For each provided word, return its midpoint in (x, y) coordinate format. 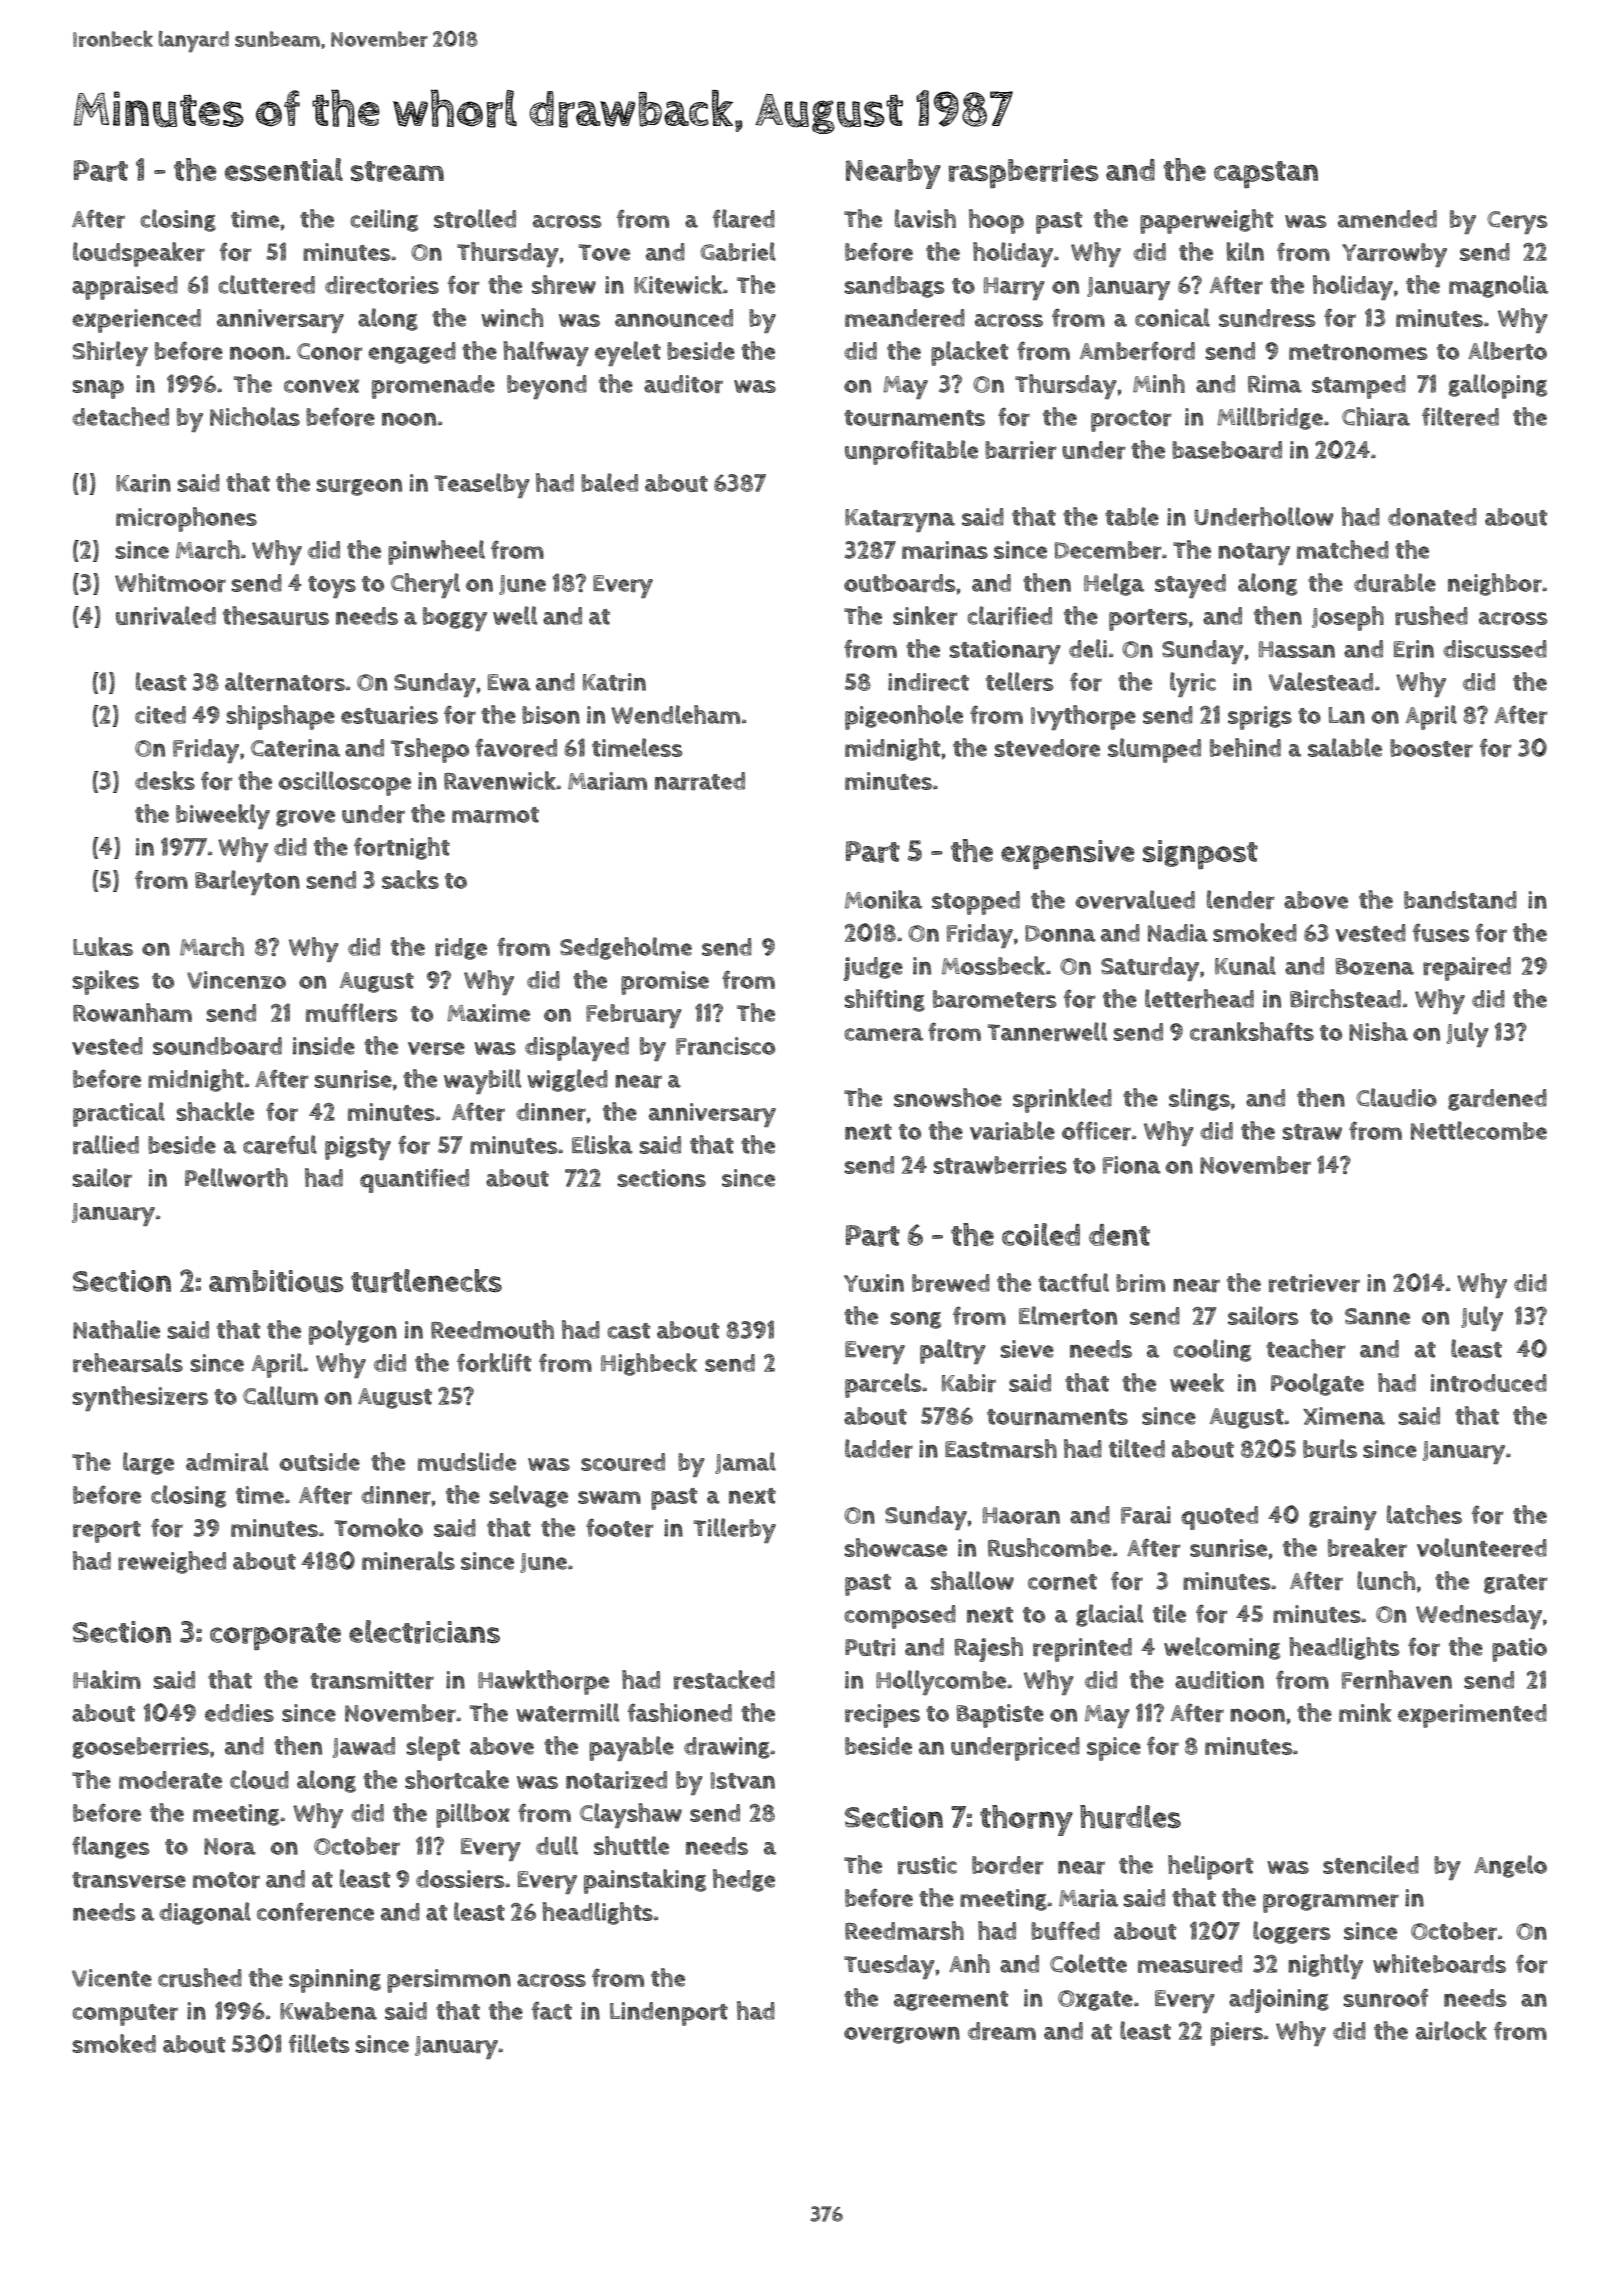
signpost (1200, 855)
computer (125, 2015)
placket (969, 353)
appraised (125, 288)
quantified (414, 1180)
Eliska (602, 1144)
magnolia (1498, 286)
